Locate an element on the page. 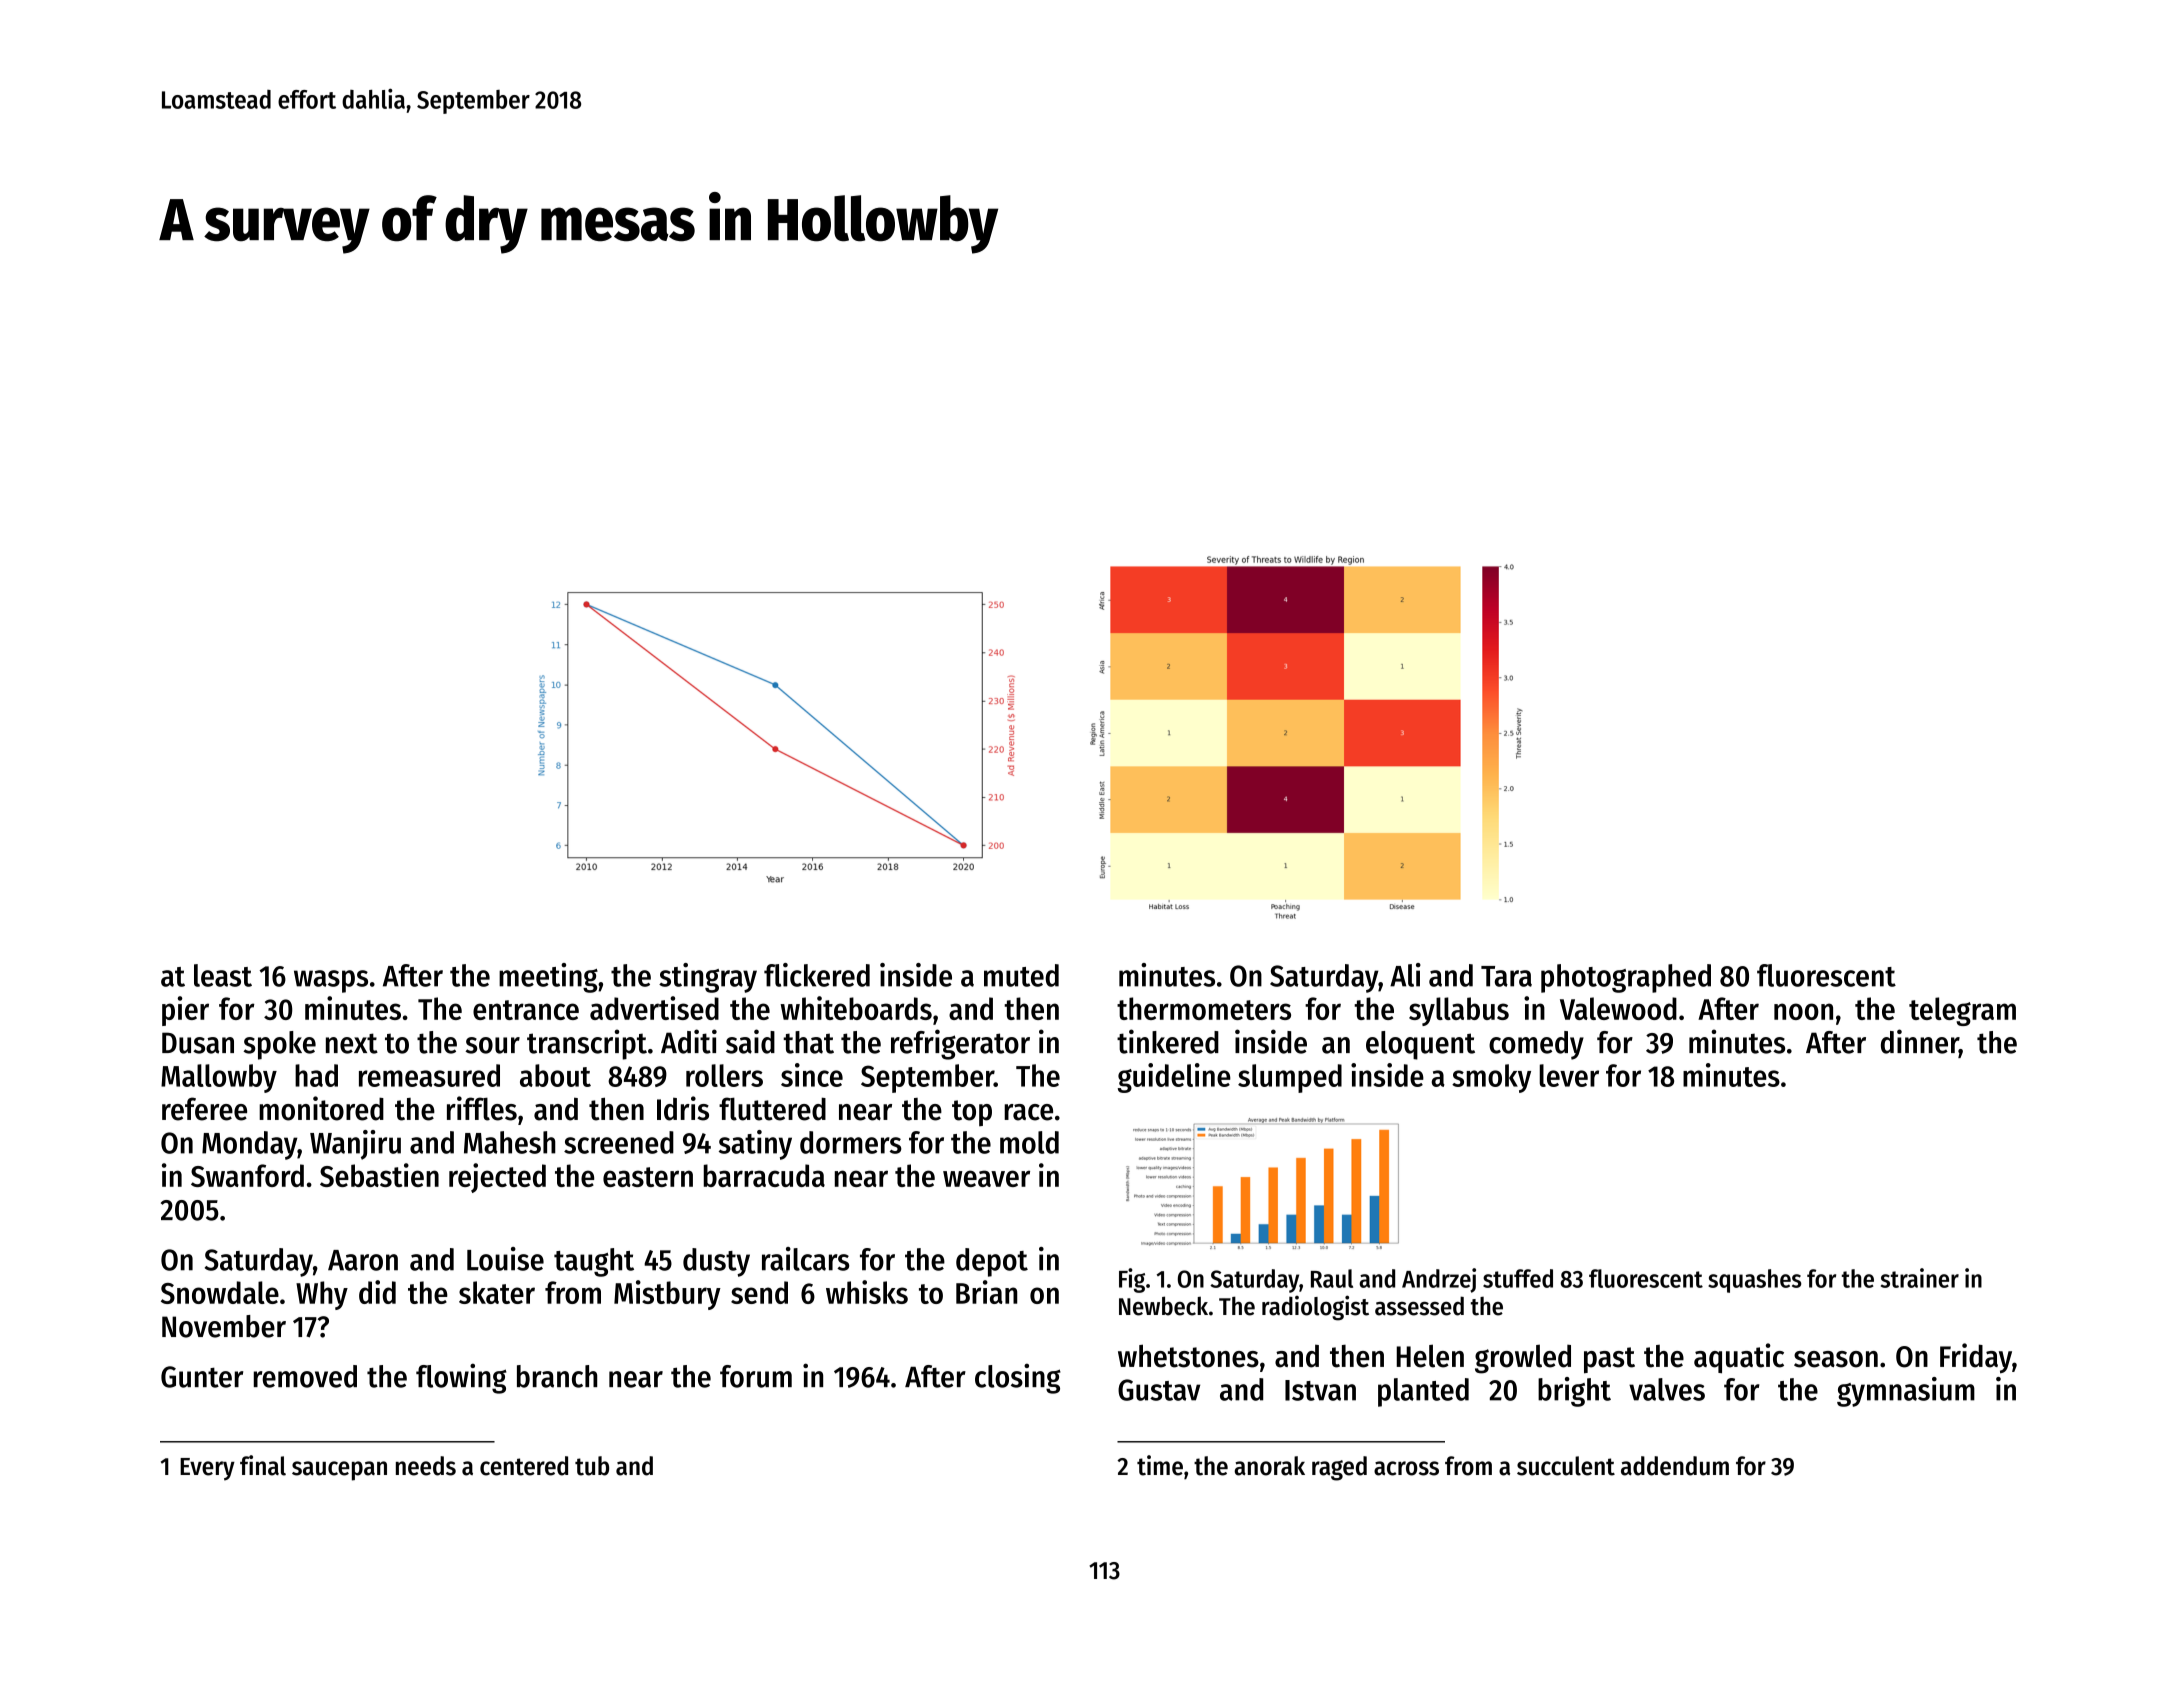  tub is located at coordinates (592, 1466).
